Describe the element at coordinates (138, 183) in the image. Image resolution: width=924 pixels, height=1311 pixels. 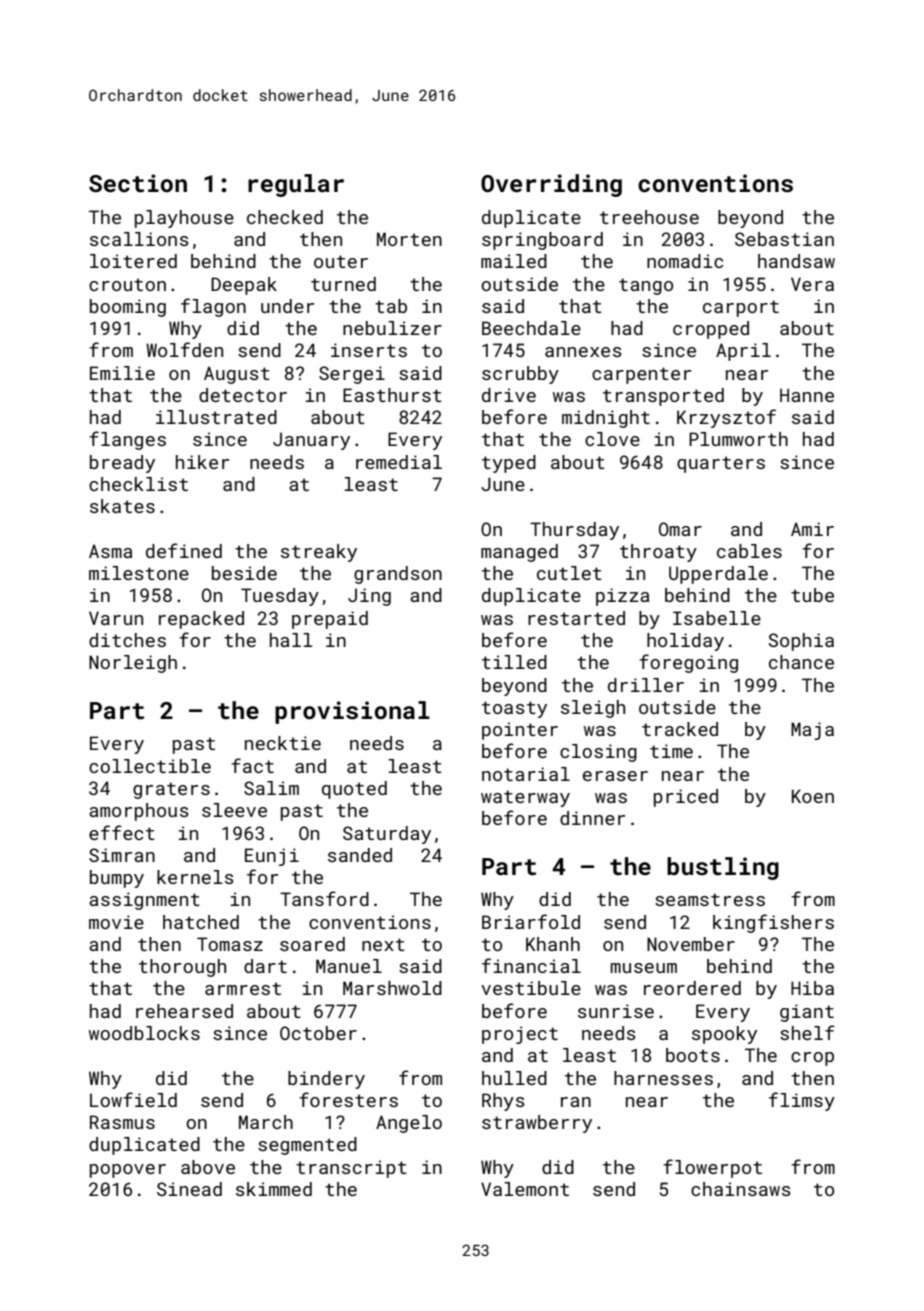
I see `Section` at that location.
